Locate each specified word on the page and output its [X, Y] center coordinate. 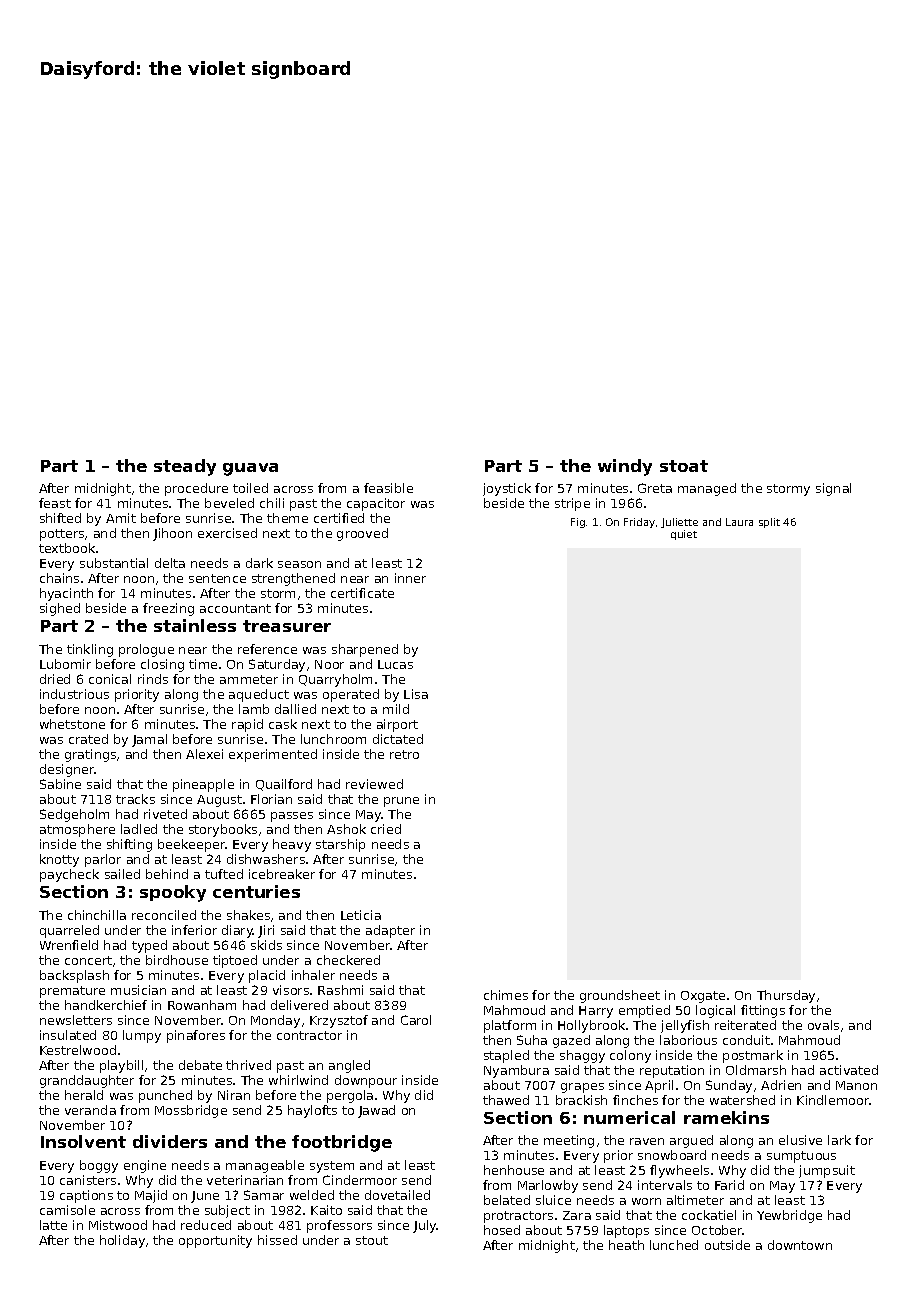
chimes [506, 995]
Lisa [416, 694]
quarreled [69, 931]
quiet [684, 535]
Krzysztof [339, 1021]
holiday [122, 1241]
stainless [195, 625]
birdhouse [177, 960]
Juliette [679, 523]
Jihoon [172, 534]
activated [849, 1070]
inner [410, 578]
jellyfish [685, 1026]
